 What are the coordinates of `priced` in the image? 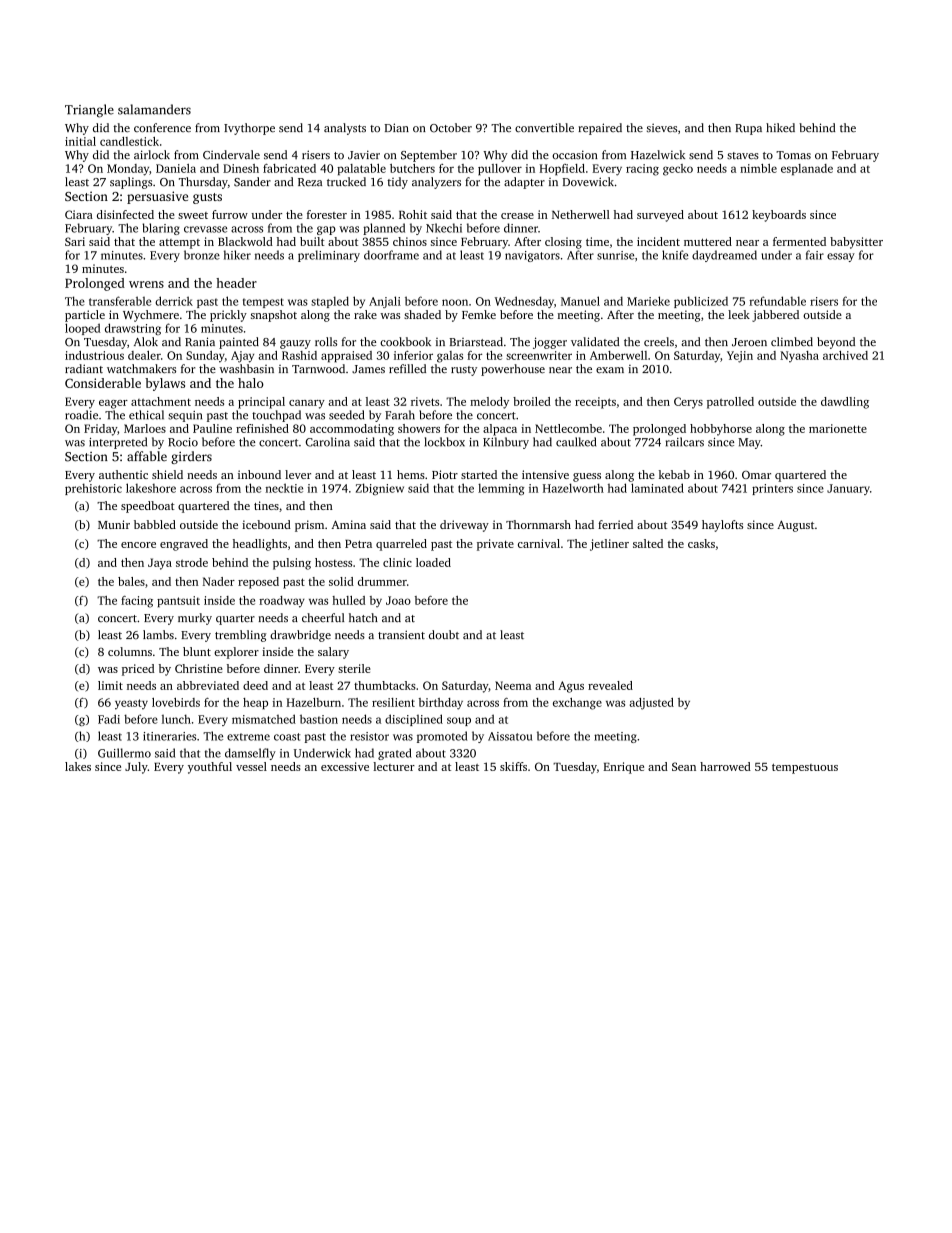 It's located at (138, 670).
